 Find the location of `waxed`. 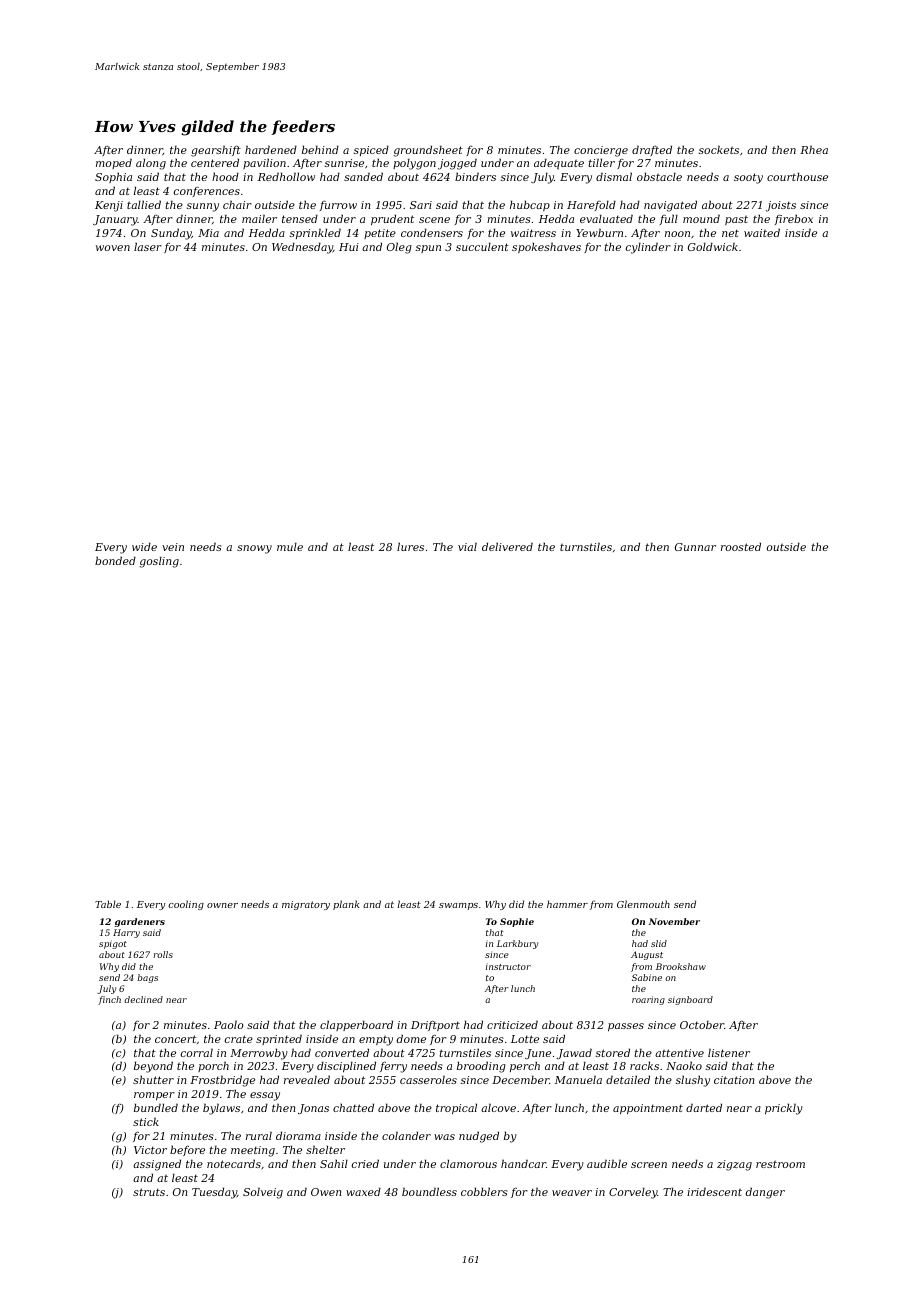

waxed is located at coordinates (363, 1191).
